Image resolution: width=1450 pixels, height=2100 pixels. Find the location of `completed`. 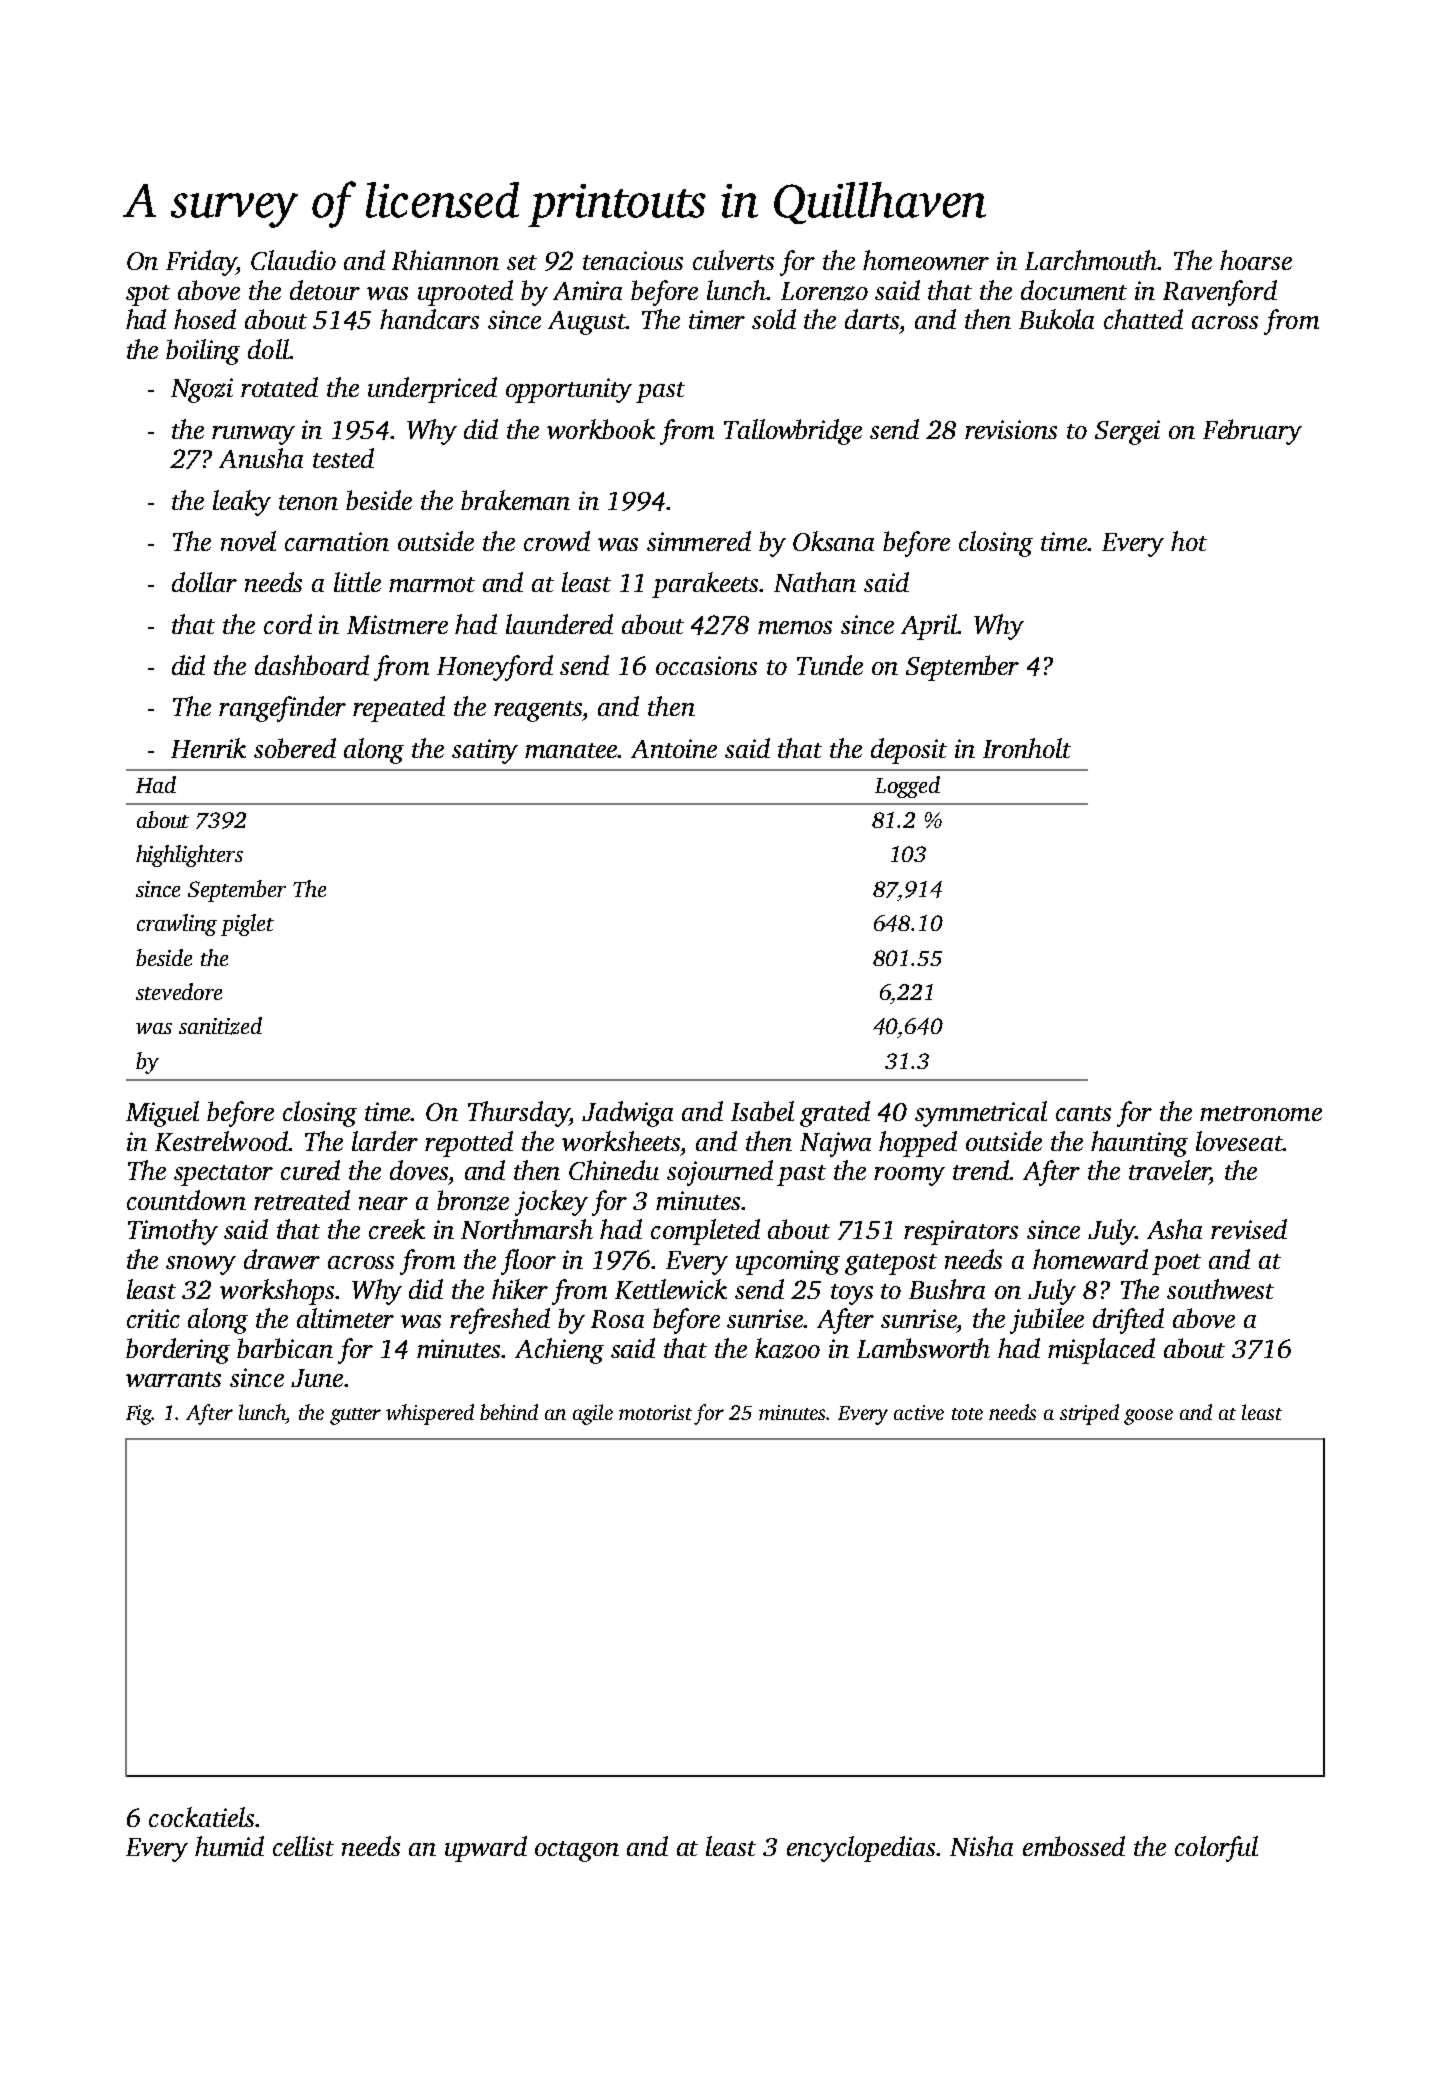

completed is located at coordinates (705, 1232).
